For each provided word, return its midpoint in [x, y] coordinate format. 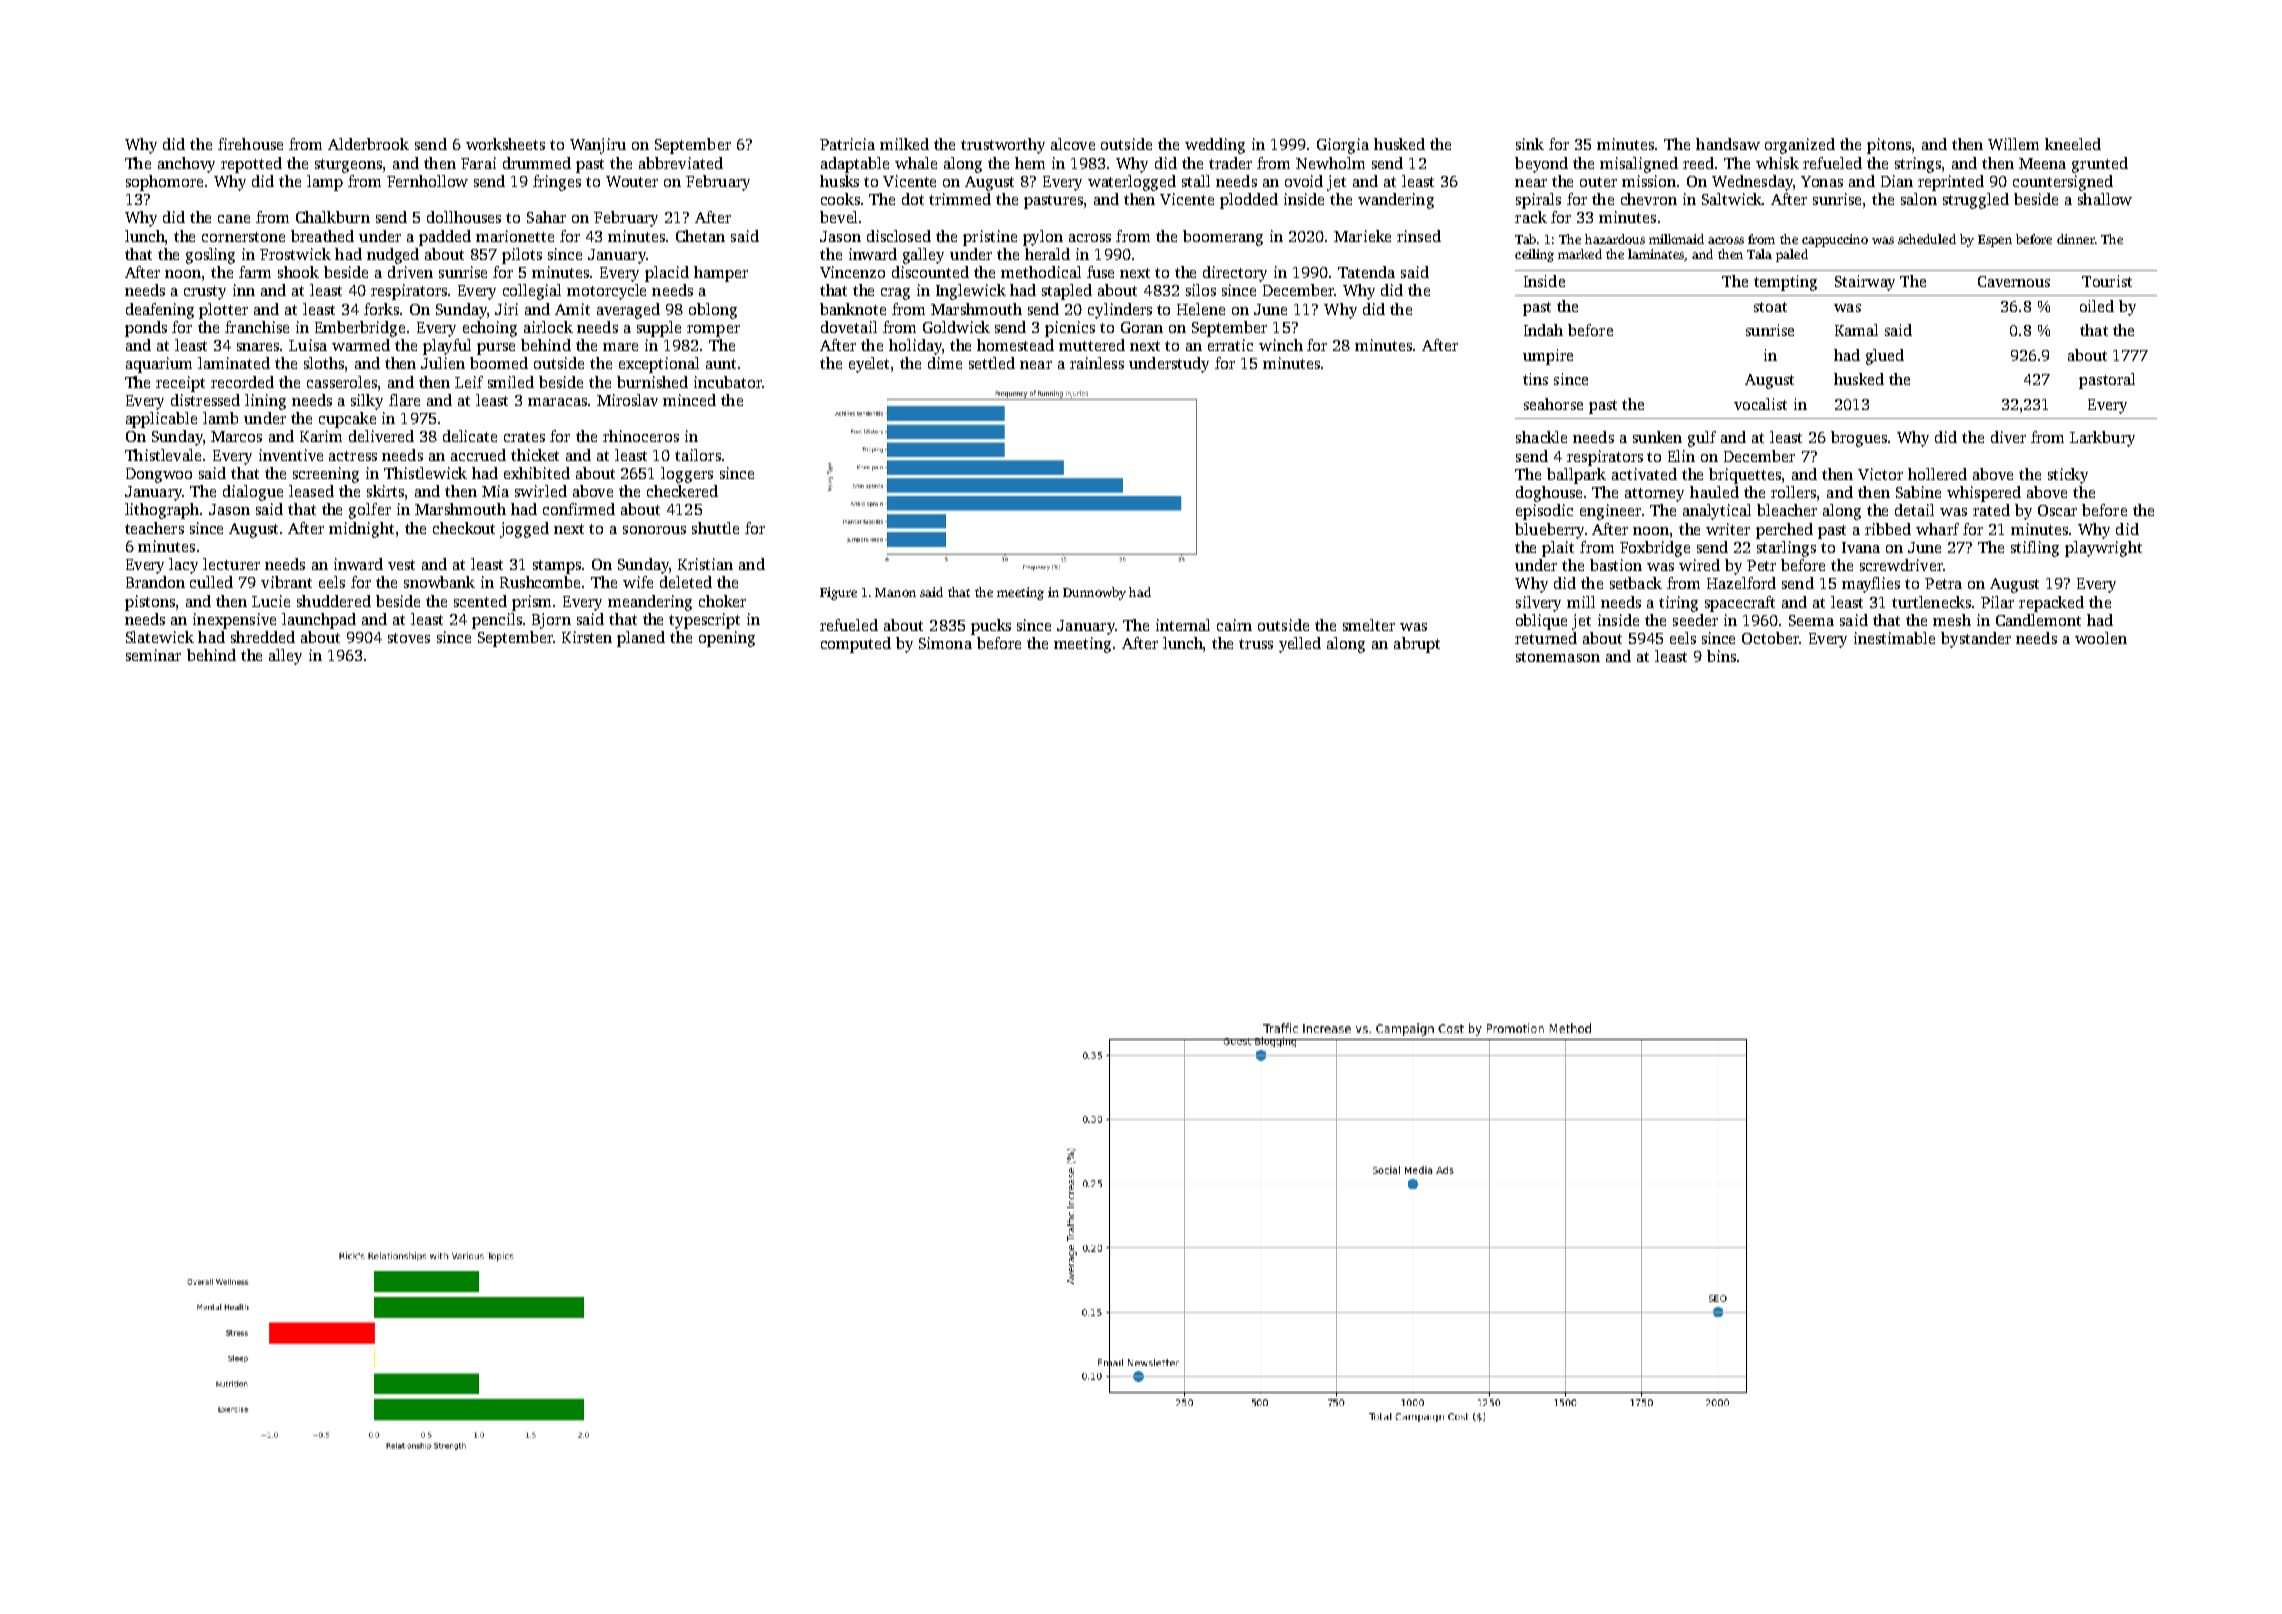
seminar [153, 655]
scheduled [1927, 239]
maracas [557, 402]
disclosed [899, 236]
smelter [1369, 625]
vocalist [1760, 404]
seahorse [1553, 404]
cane [234, 219]
